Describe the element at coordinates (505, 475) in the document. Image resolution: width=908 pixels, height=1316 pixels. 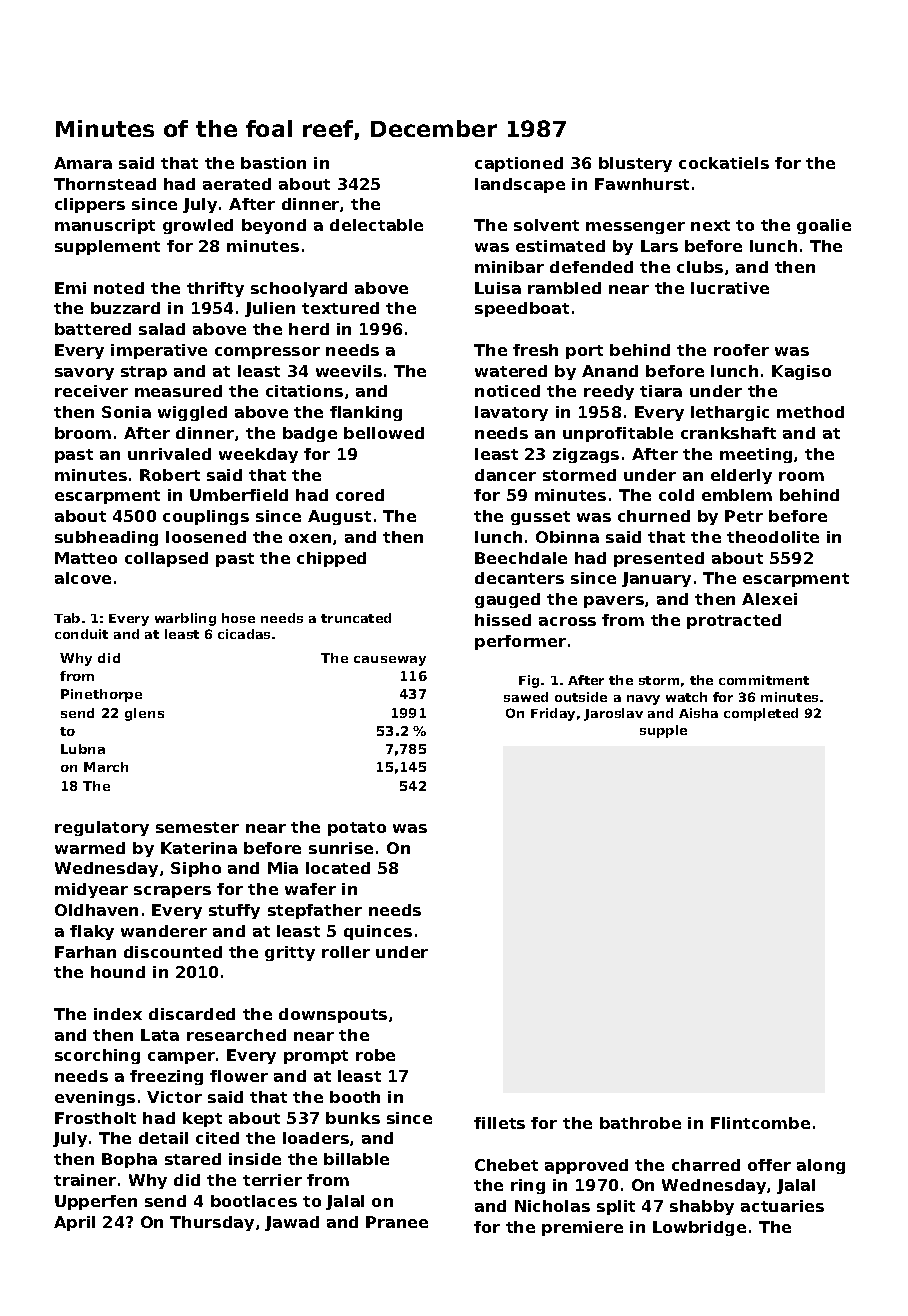
I see `dancer` at that location.
